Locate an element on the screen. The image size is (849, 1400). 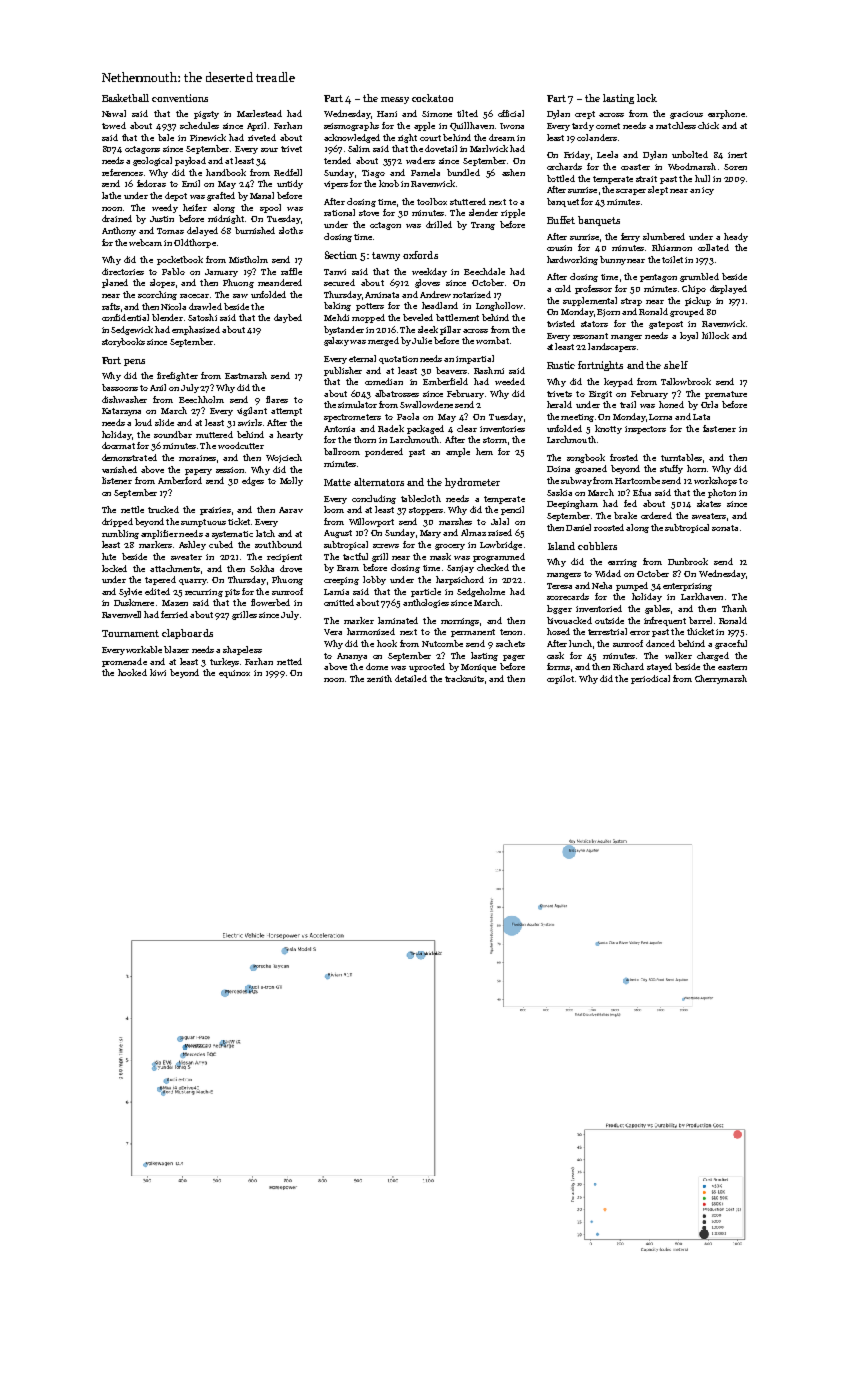
copilot is located at coordinates (560, 679).
